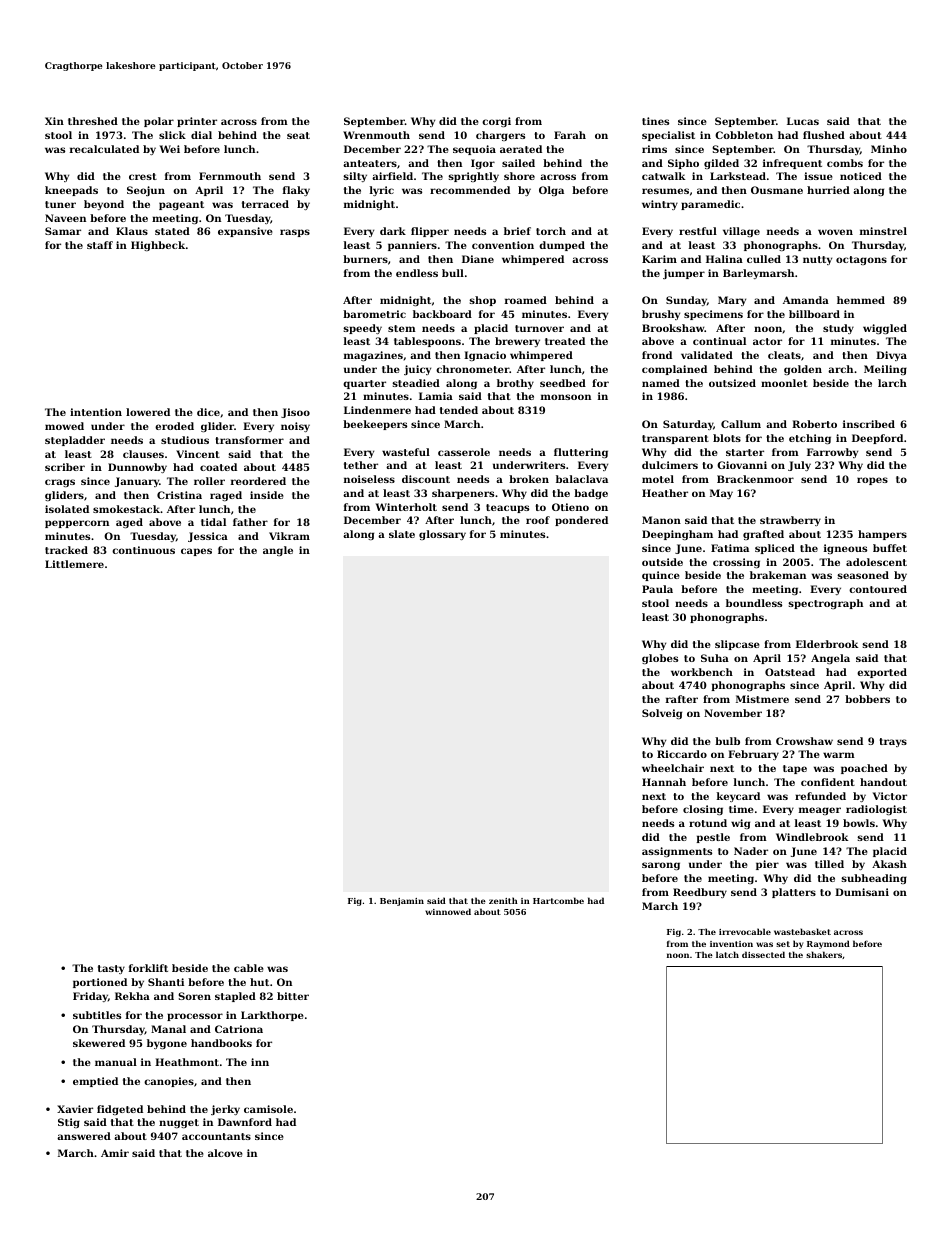 The width and height of the screenshot is (952, 1233). I want to click on Benjamin, so click(402, 902).
